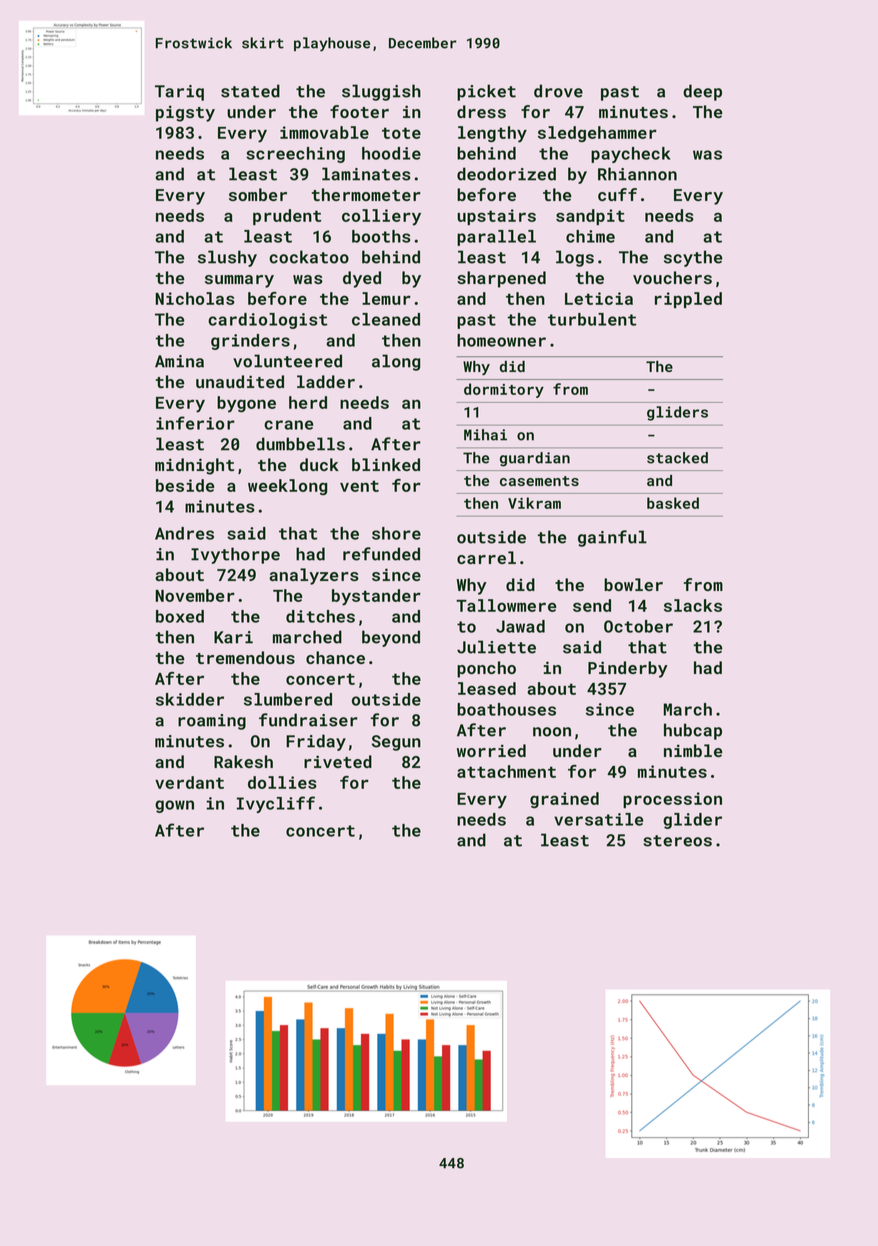 The image size is (878, 1246). I want to click on bygone, so click(246, 404).
